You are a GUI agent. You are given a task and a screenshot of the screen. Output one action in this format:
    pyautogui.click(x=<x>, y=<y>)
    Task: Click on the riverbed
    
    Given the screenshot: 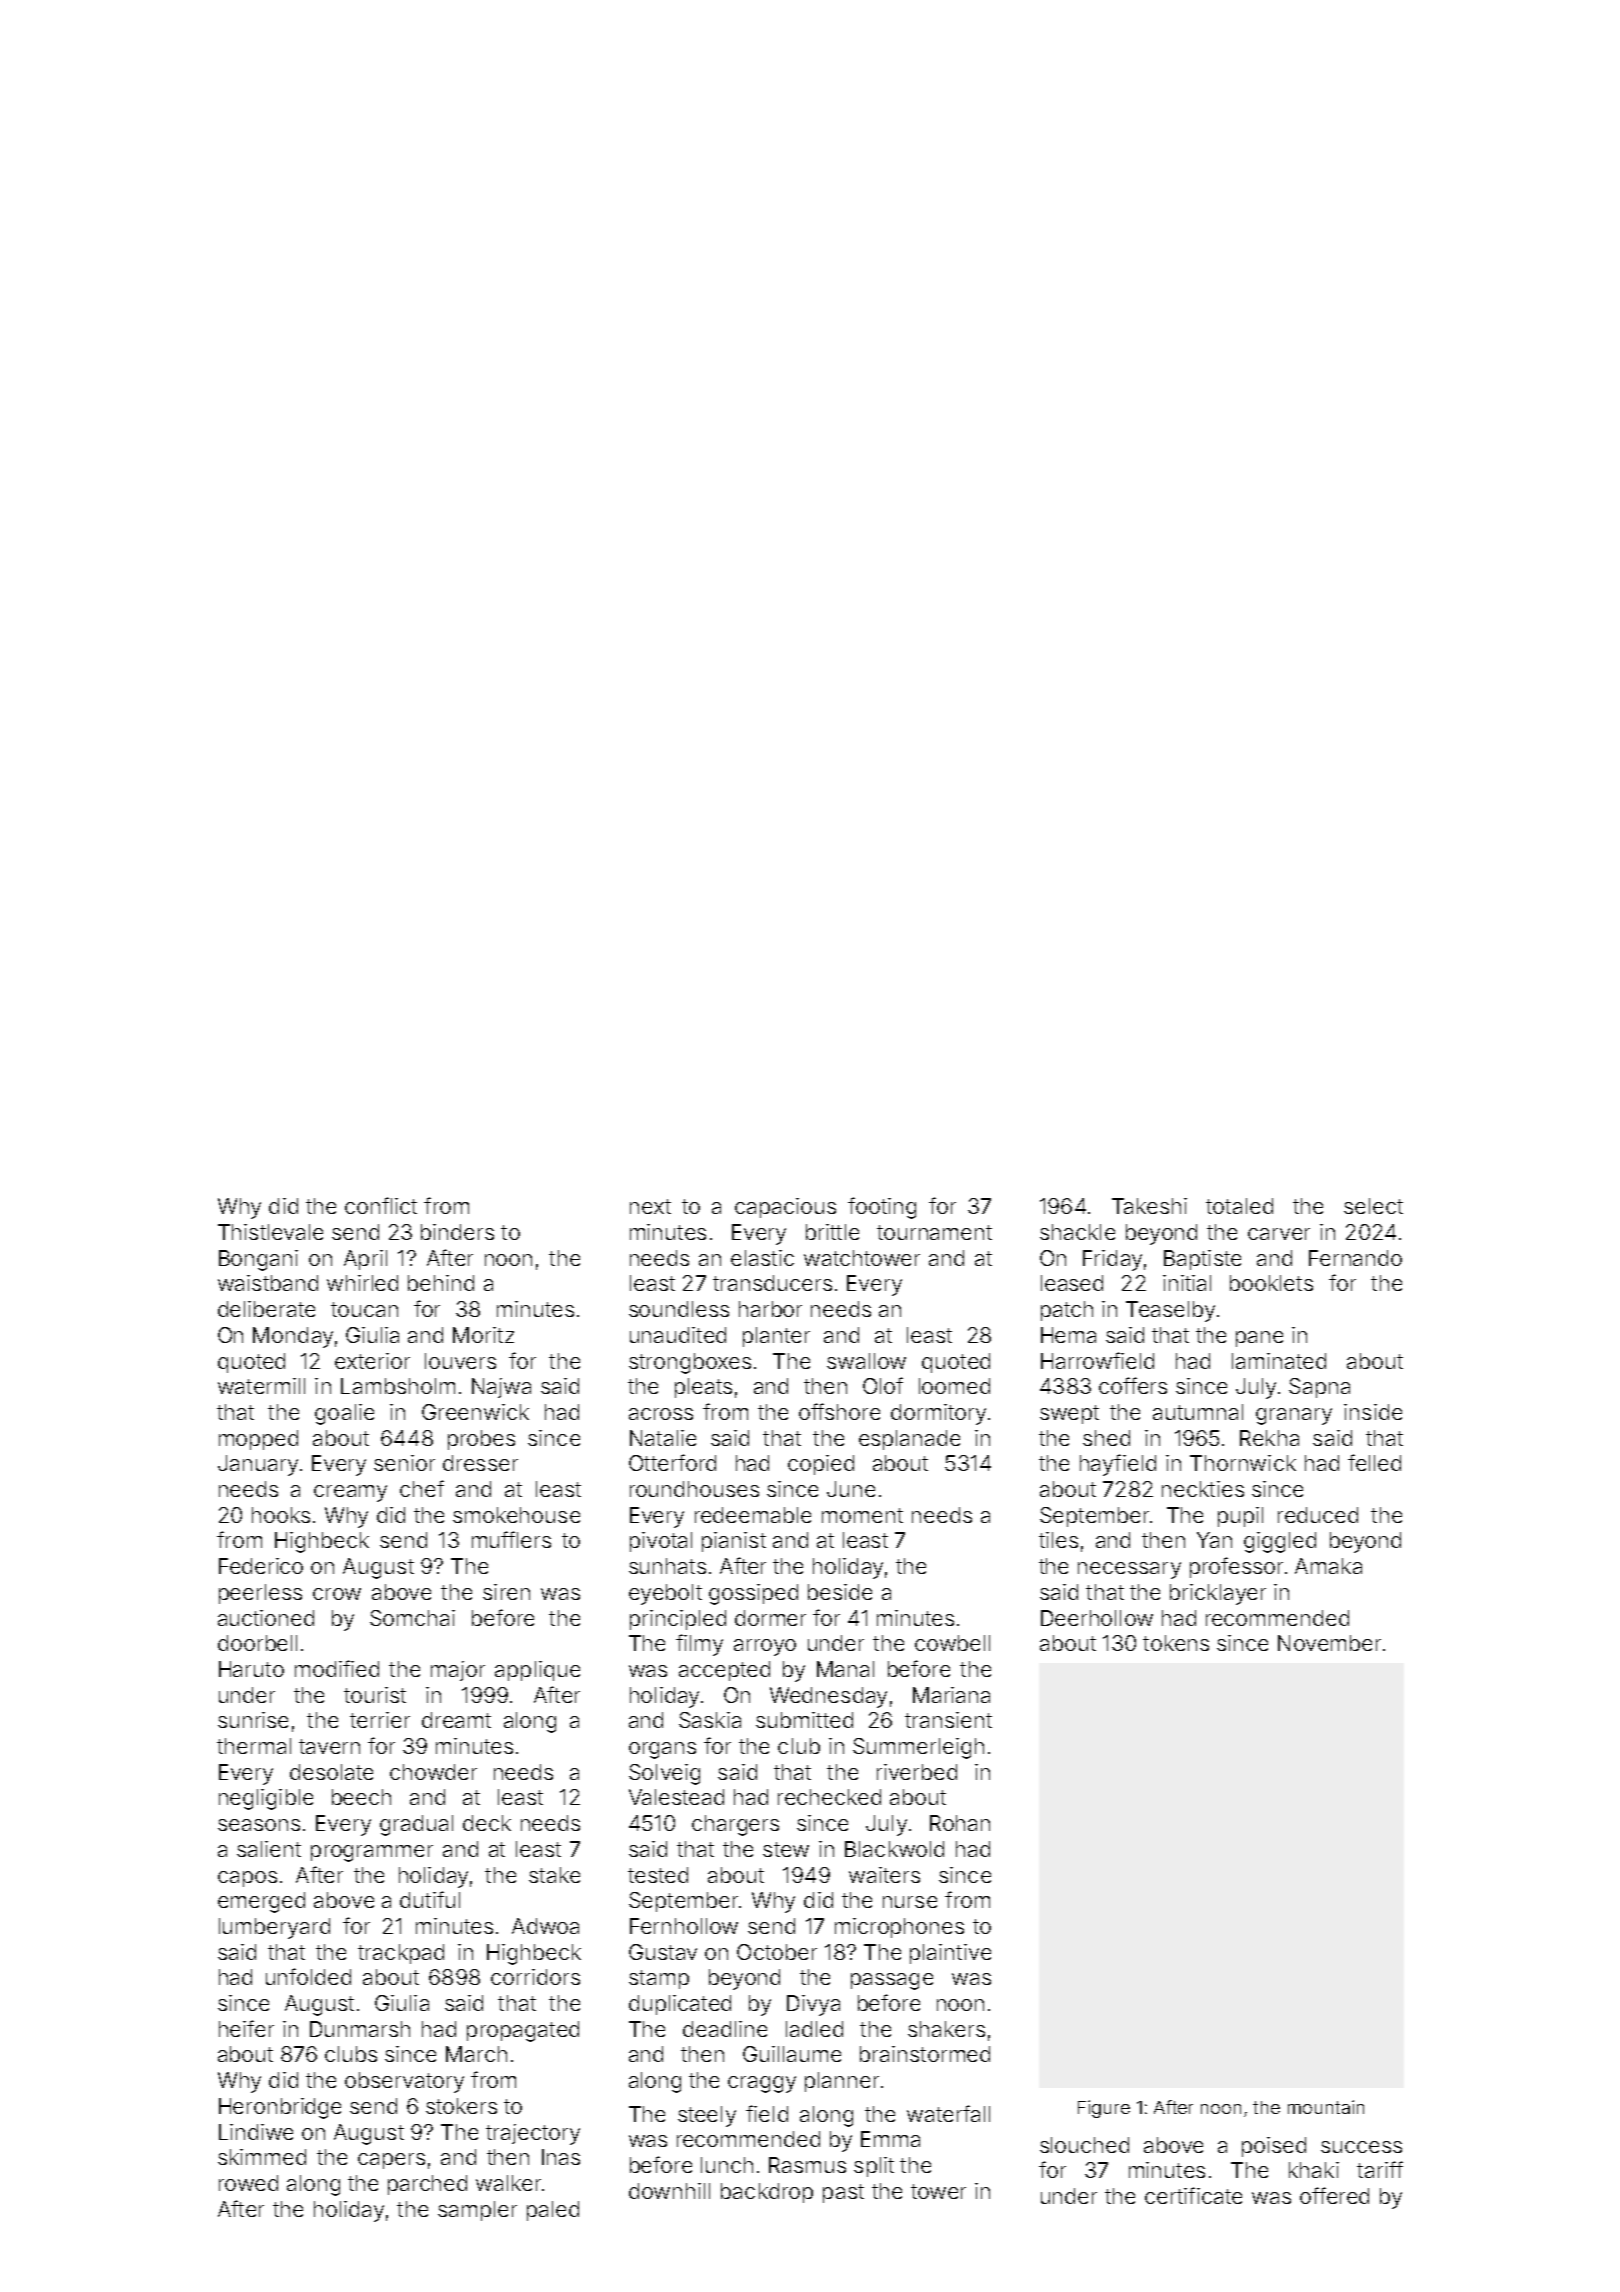 What is the action you would take?
    pyautogui.click(x=917, y=1772)
